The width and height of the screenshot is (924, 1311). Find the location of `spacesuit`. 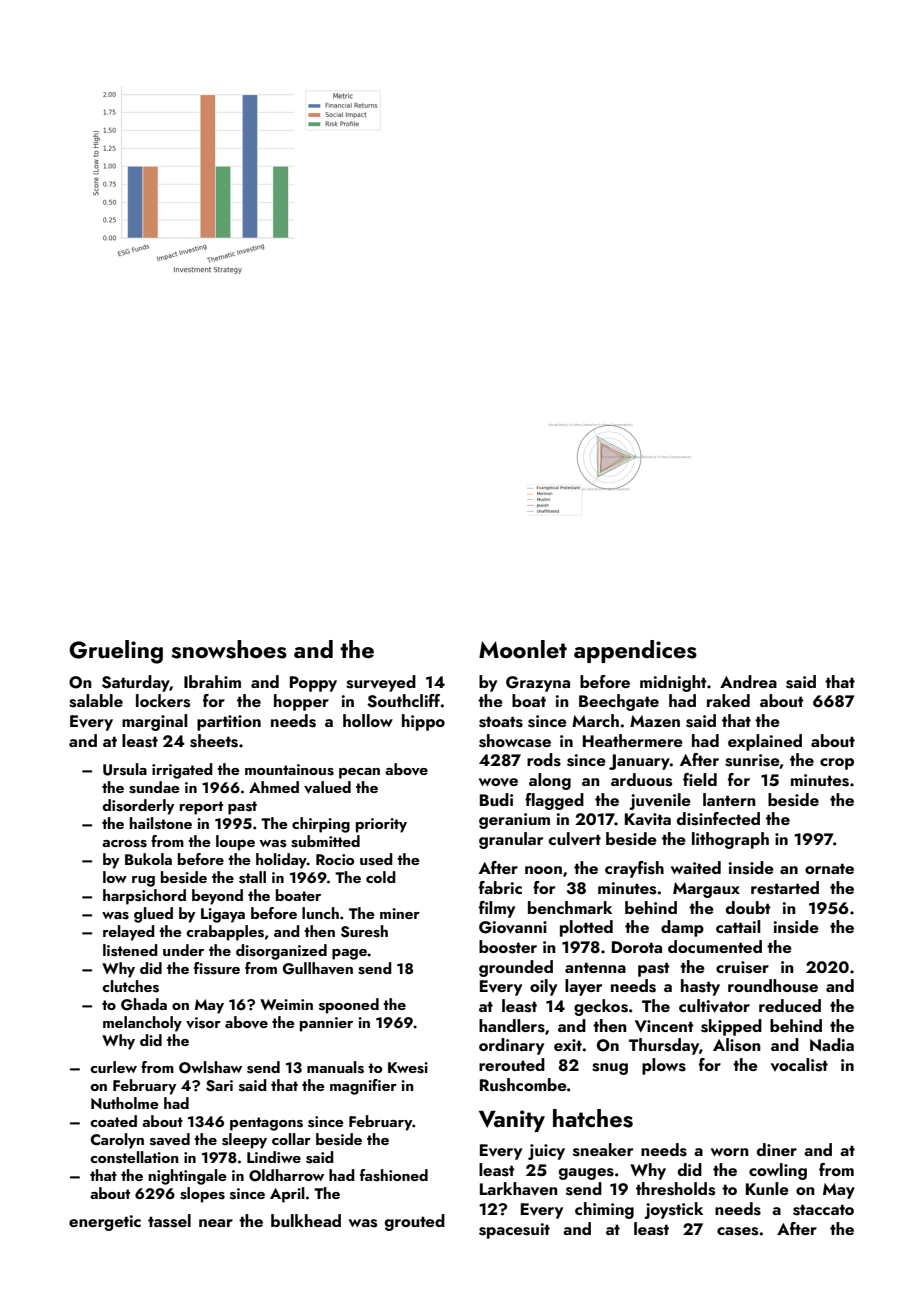

spacesuit is located at coordinates (514, 1231).
